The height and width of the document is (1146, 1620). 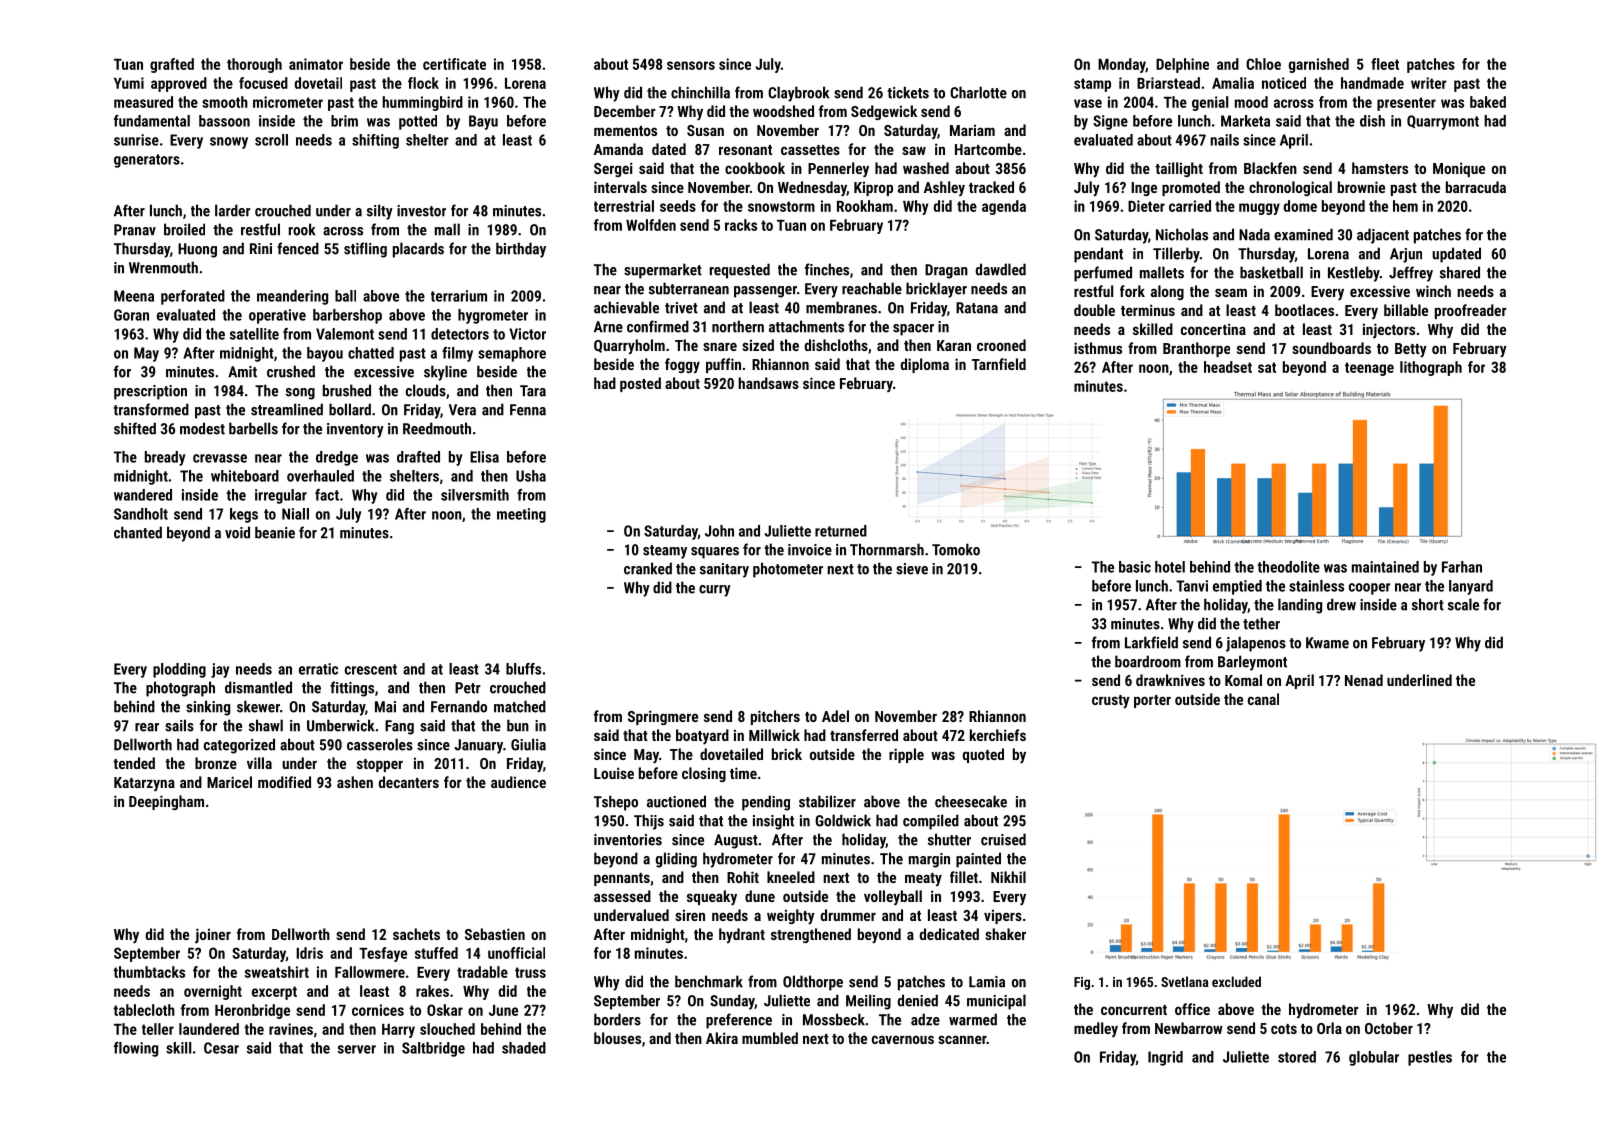 I want to click on maintained, so click(x=1385, y=567).
